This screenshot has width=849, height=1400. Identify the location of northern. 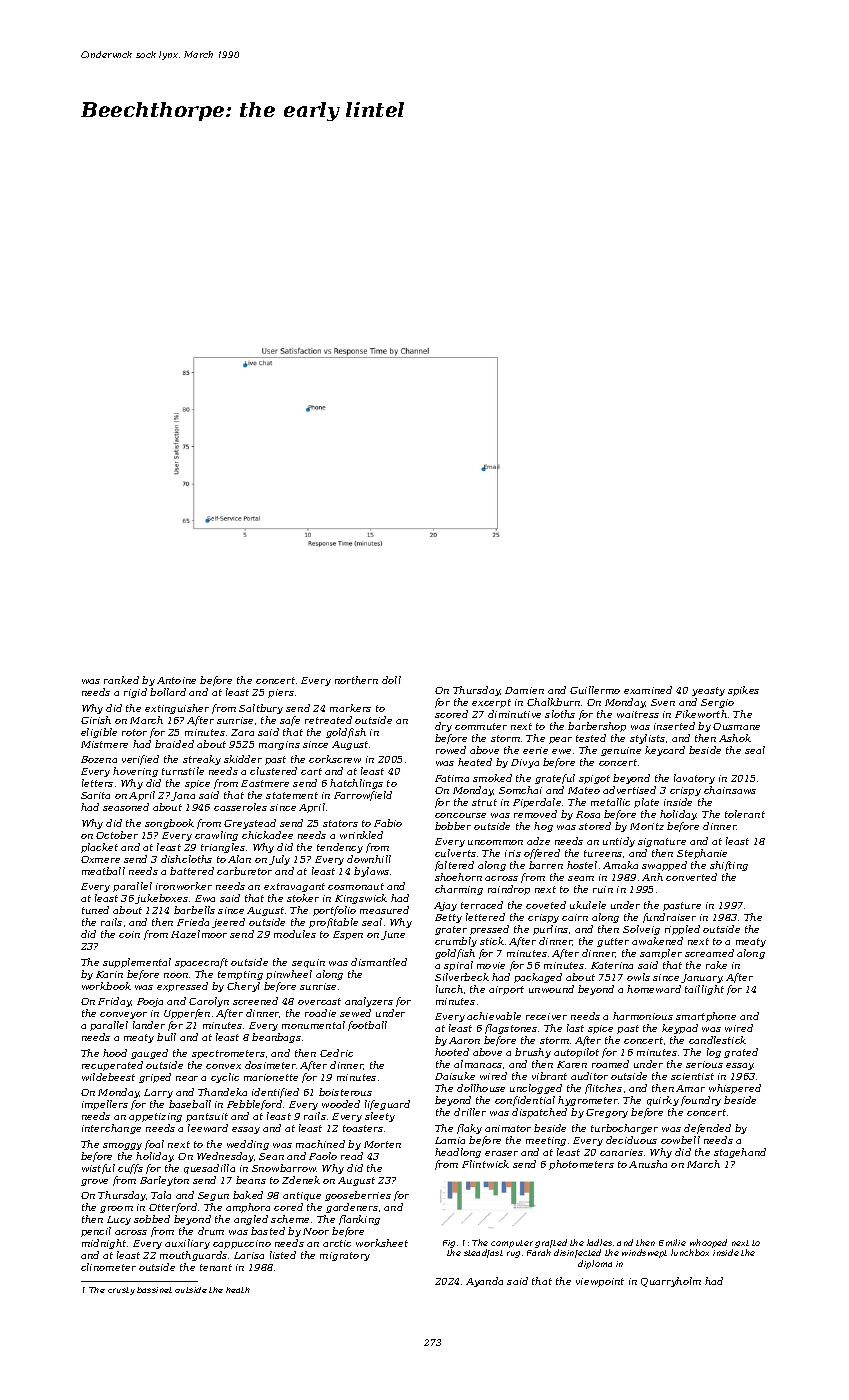
(356, 680).
